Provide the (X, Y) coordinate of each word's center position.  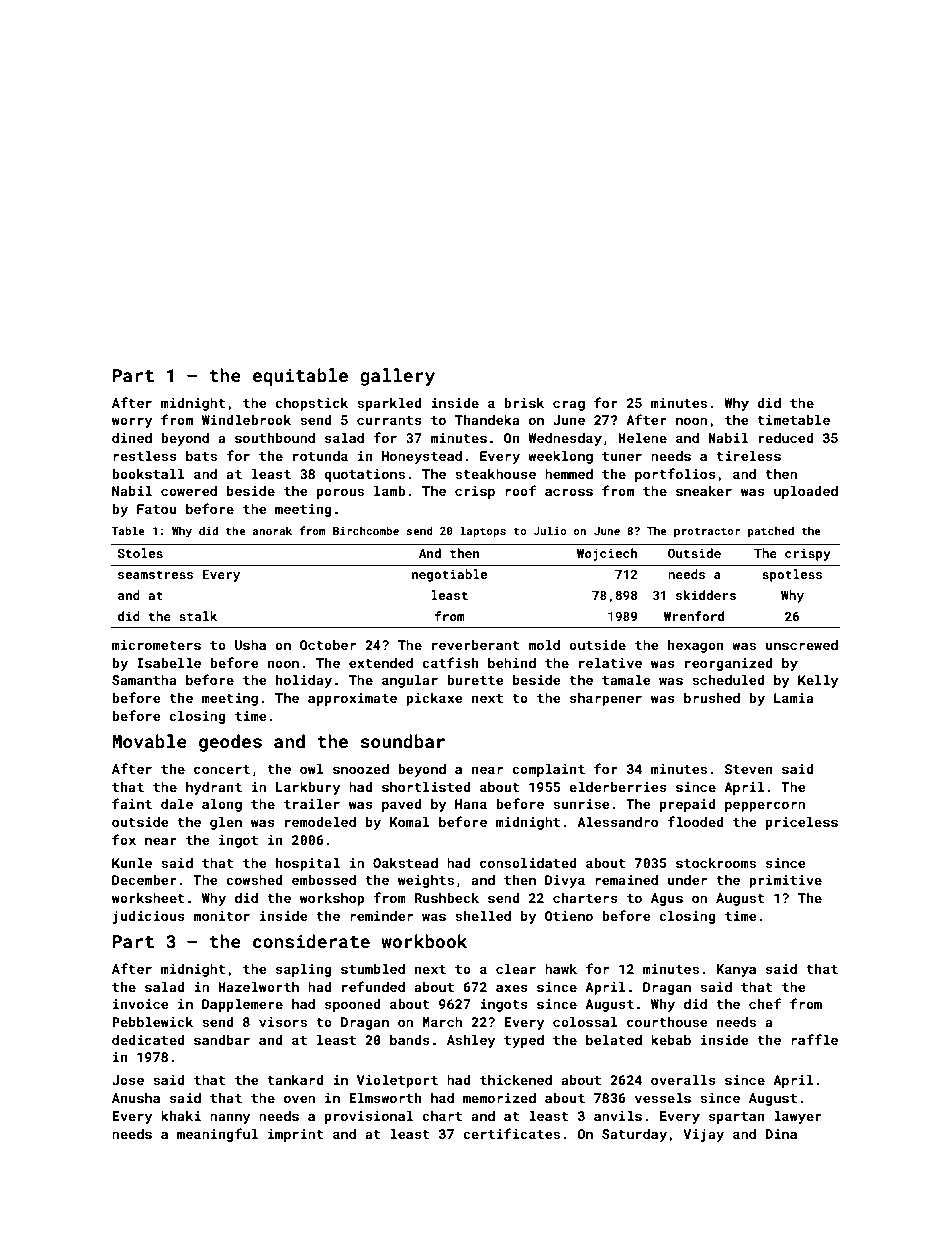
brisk (524, 403)
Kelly (818, 681)
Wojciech (607, 554)
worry (132, 422)
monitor (221, 916)
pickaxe (434, 699)
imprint (296, 1135)
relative (610, 663)
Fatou (157, 509)
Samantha (144, 680)
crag (569, 405)
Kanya (736, 970)
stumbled (373, 969)
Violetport (397, 1081)
